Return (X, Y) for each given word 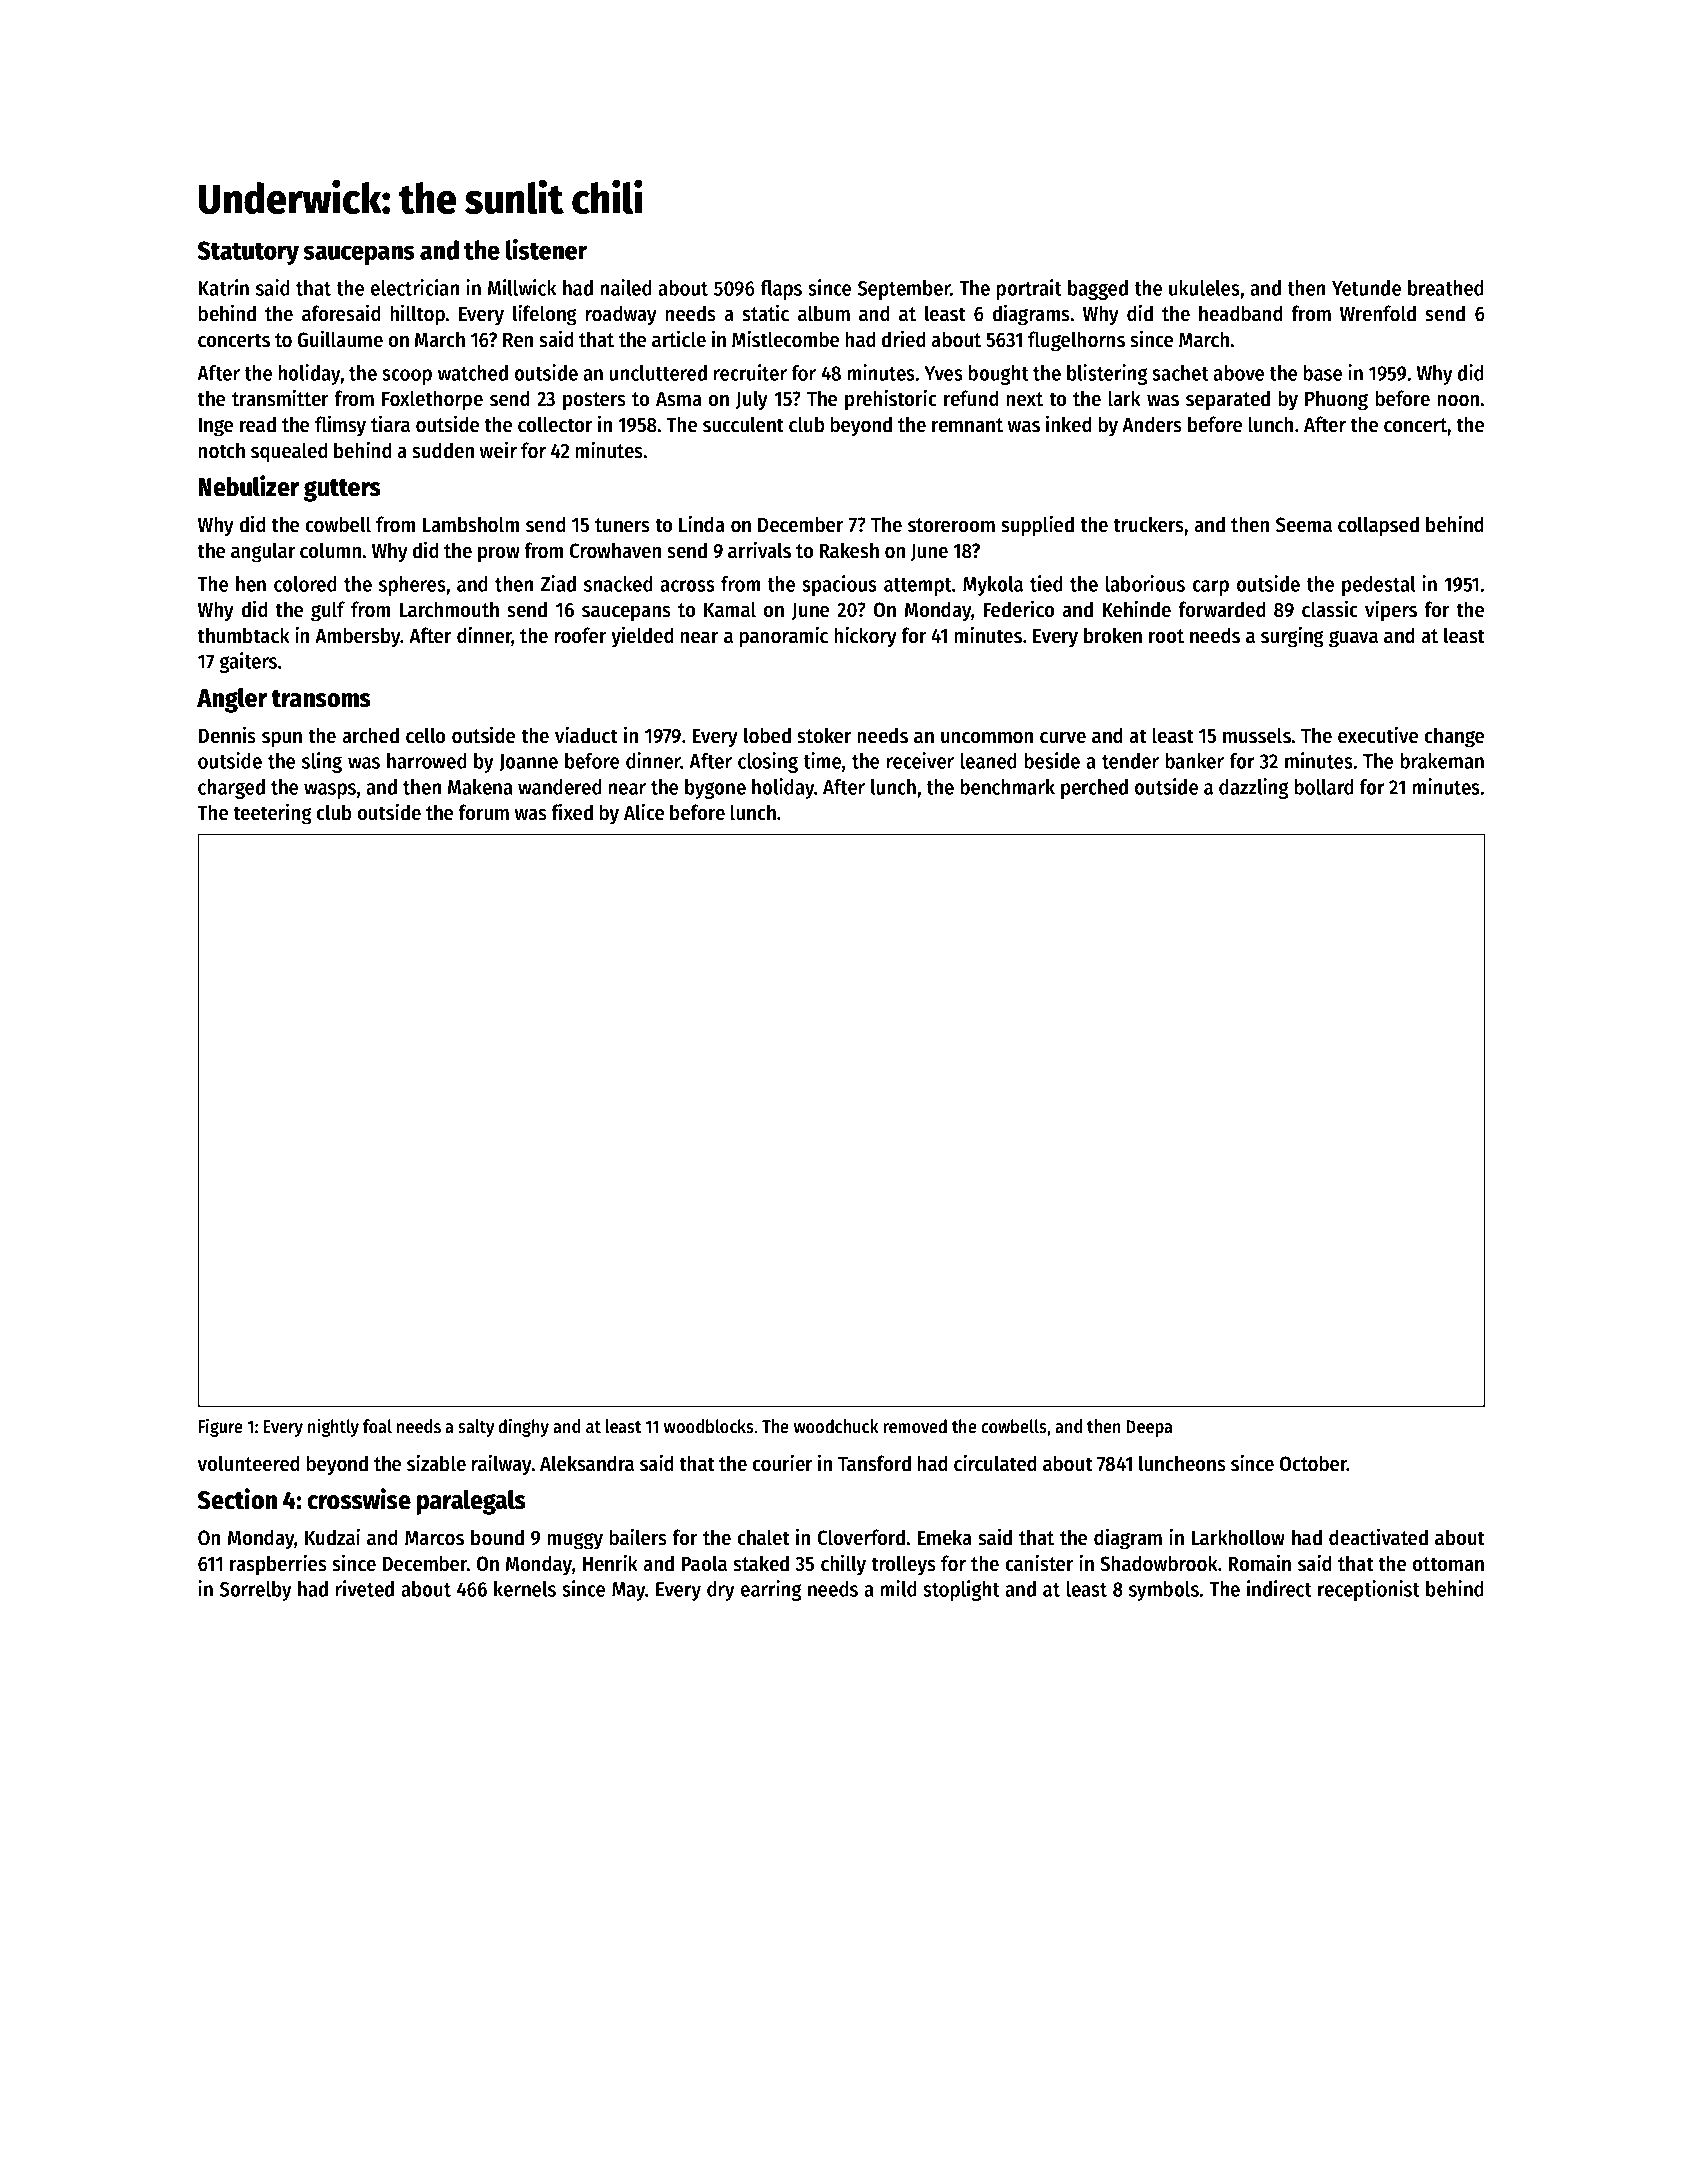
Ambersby (358, 637)
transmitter (280, 398)
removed (915, 1426)
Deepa (1149, 1428)
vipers (1391, 611)
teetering (272, 814)
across (687, 586)
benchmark (1008, 787)
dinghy (524, 1427)
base (1323, 373)
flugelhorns (1076, 341)
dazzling (1254, 788)
